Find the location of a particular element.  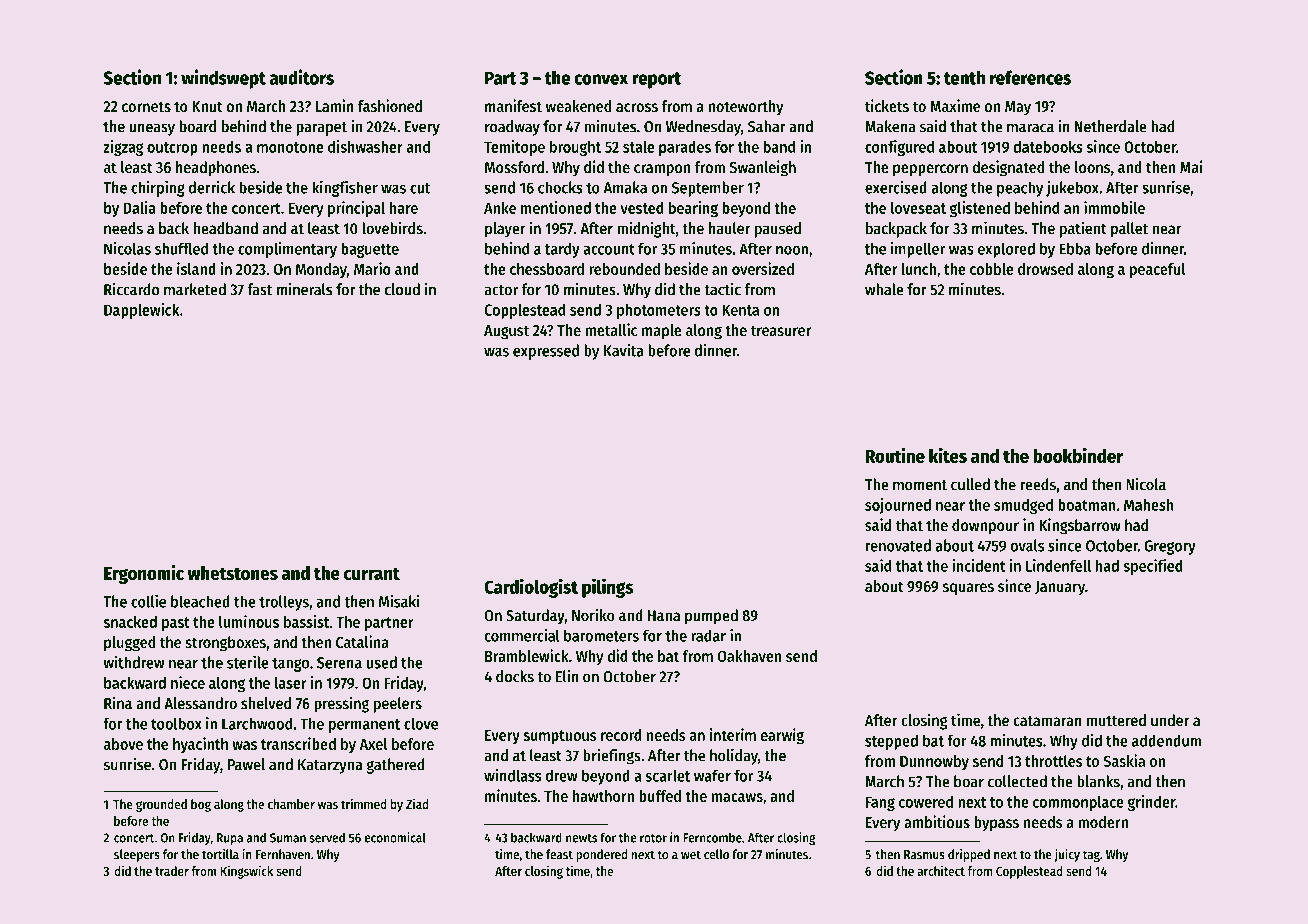

architect is located at coordinates (941, 870).
